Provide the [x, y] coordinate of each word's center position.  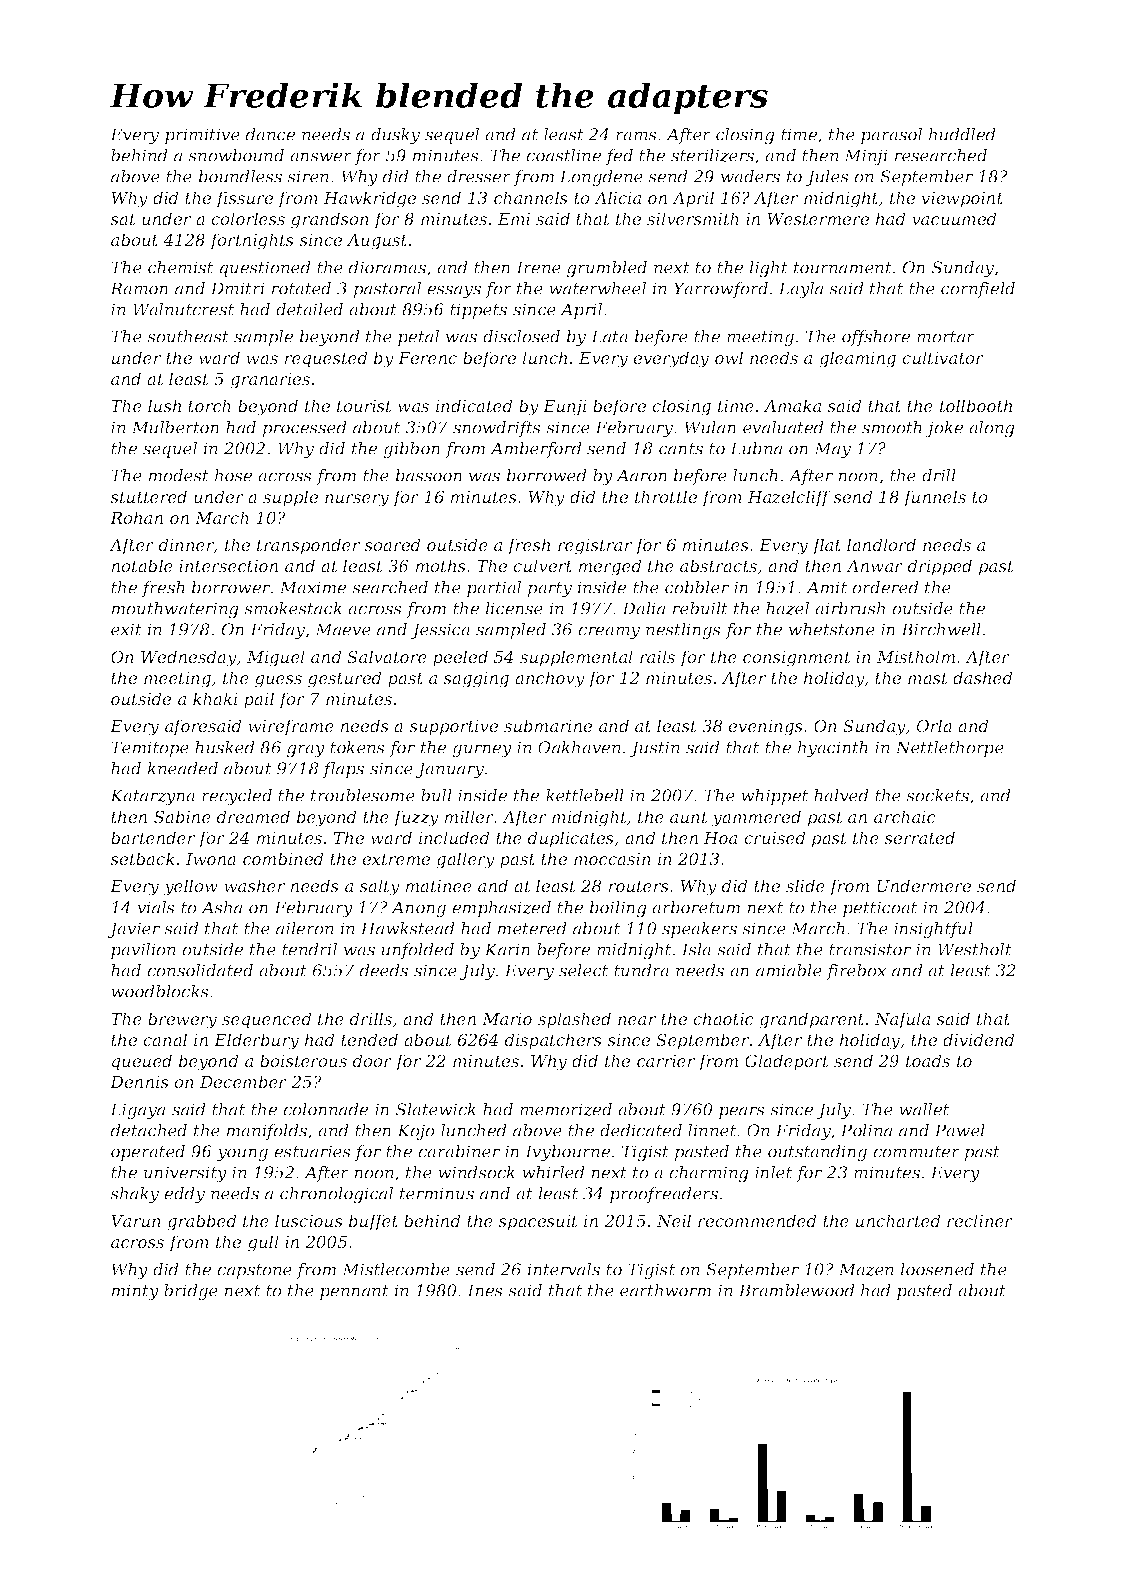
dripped [940, 567]
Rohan [136, 517]
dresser [479, 176]
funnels [934, 498]
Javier [133, 930]
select [583, 970]
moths [440, 565]
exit [126, 629]
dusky [395, 136]
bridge [191, 1292]
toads [928, 1060]
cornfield [978, 290]
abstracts [718, 565]
